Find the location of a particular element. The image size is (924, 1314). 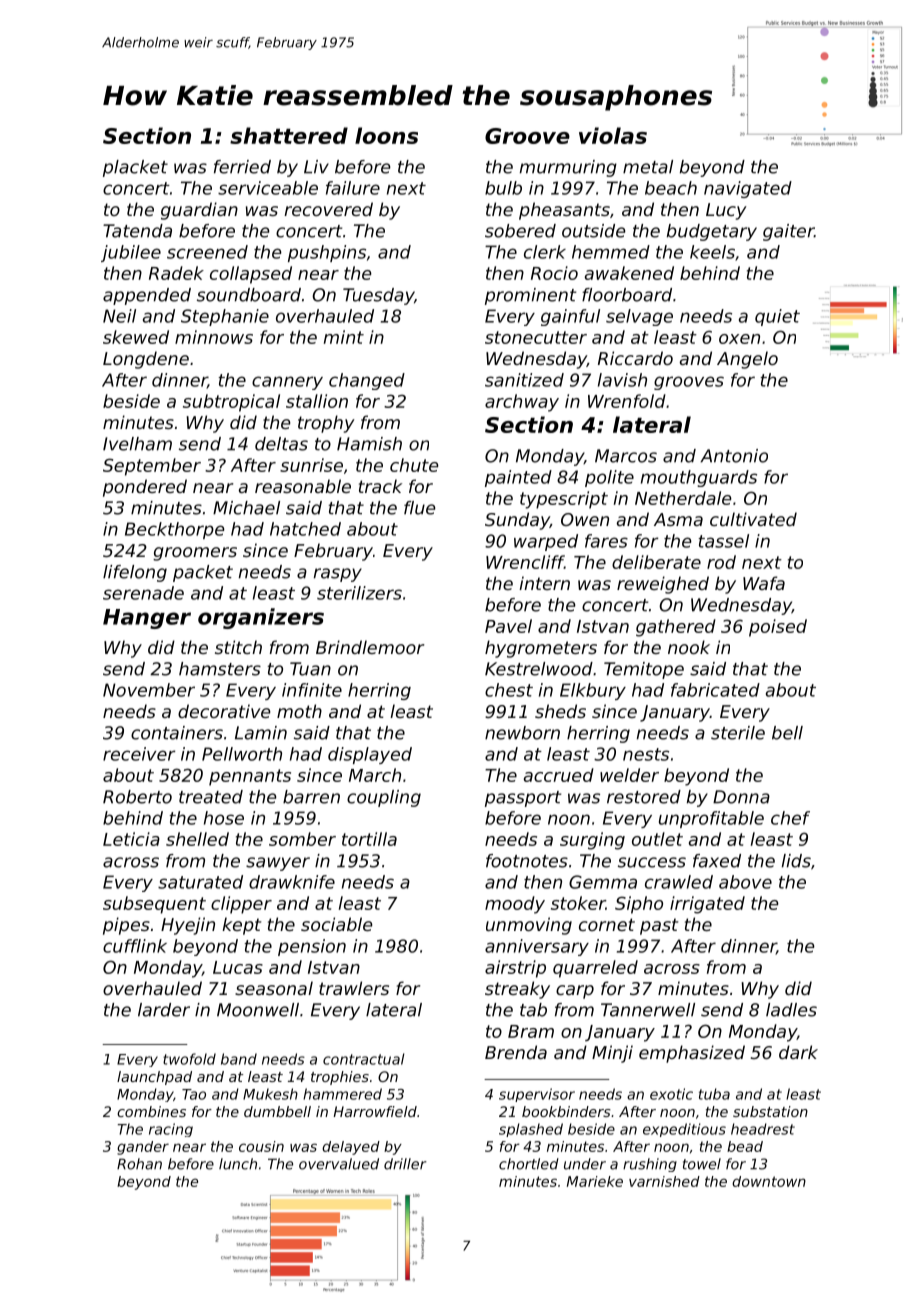

coupling is located at coordinates (384, 798).
